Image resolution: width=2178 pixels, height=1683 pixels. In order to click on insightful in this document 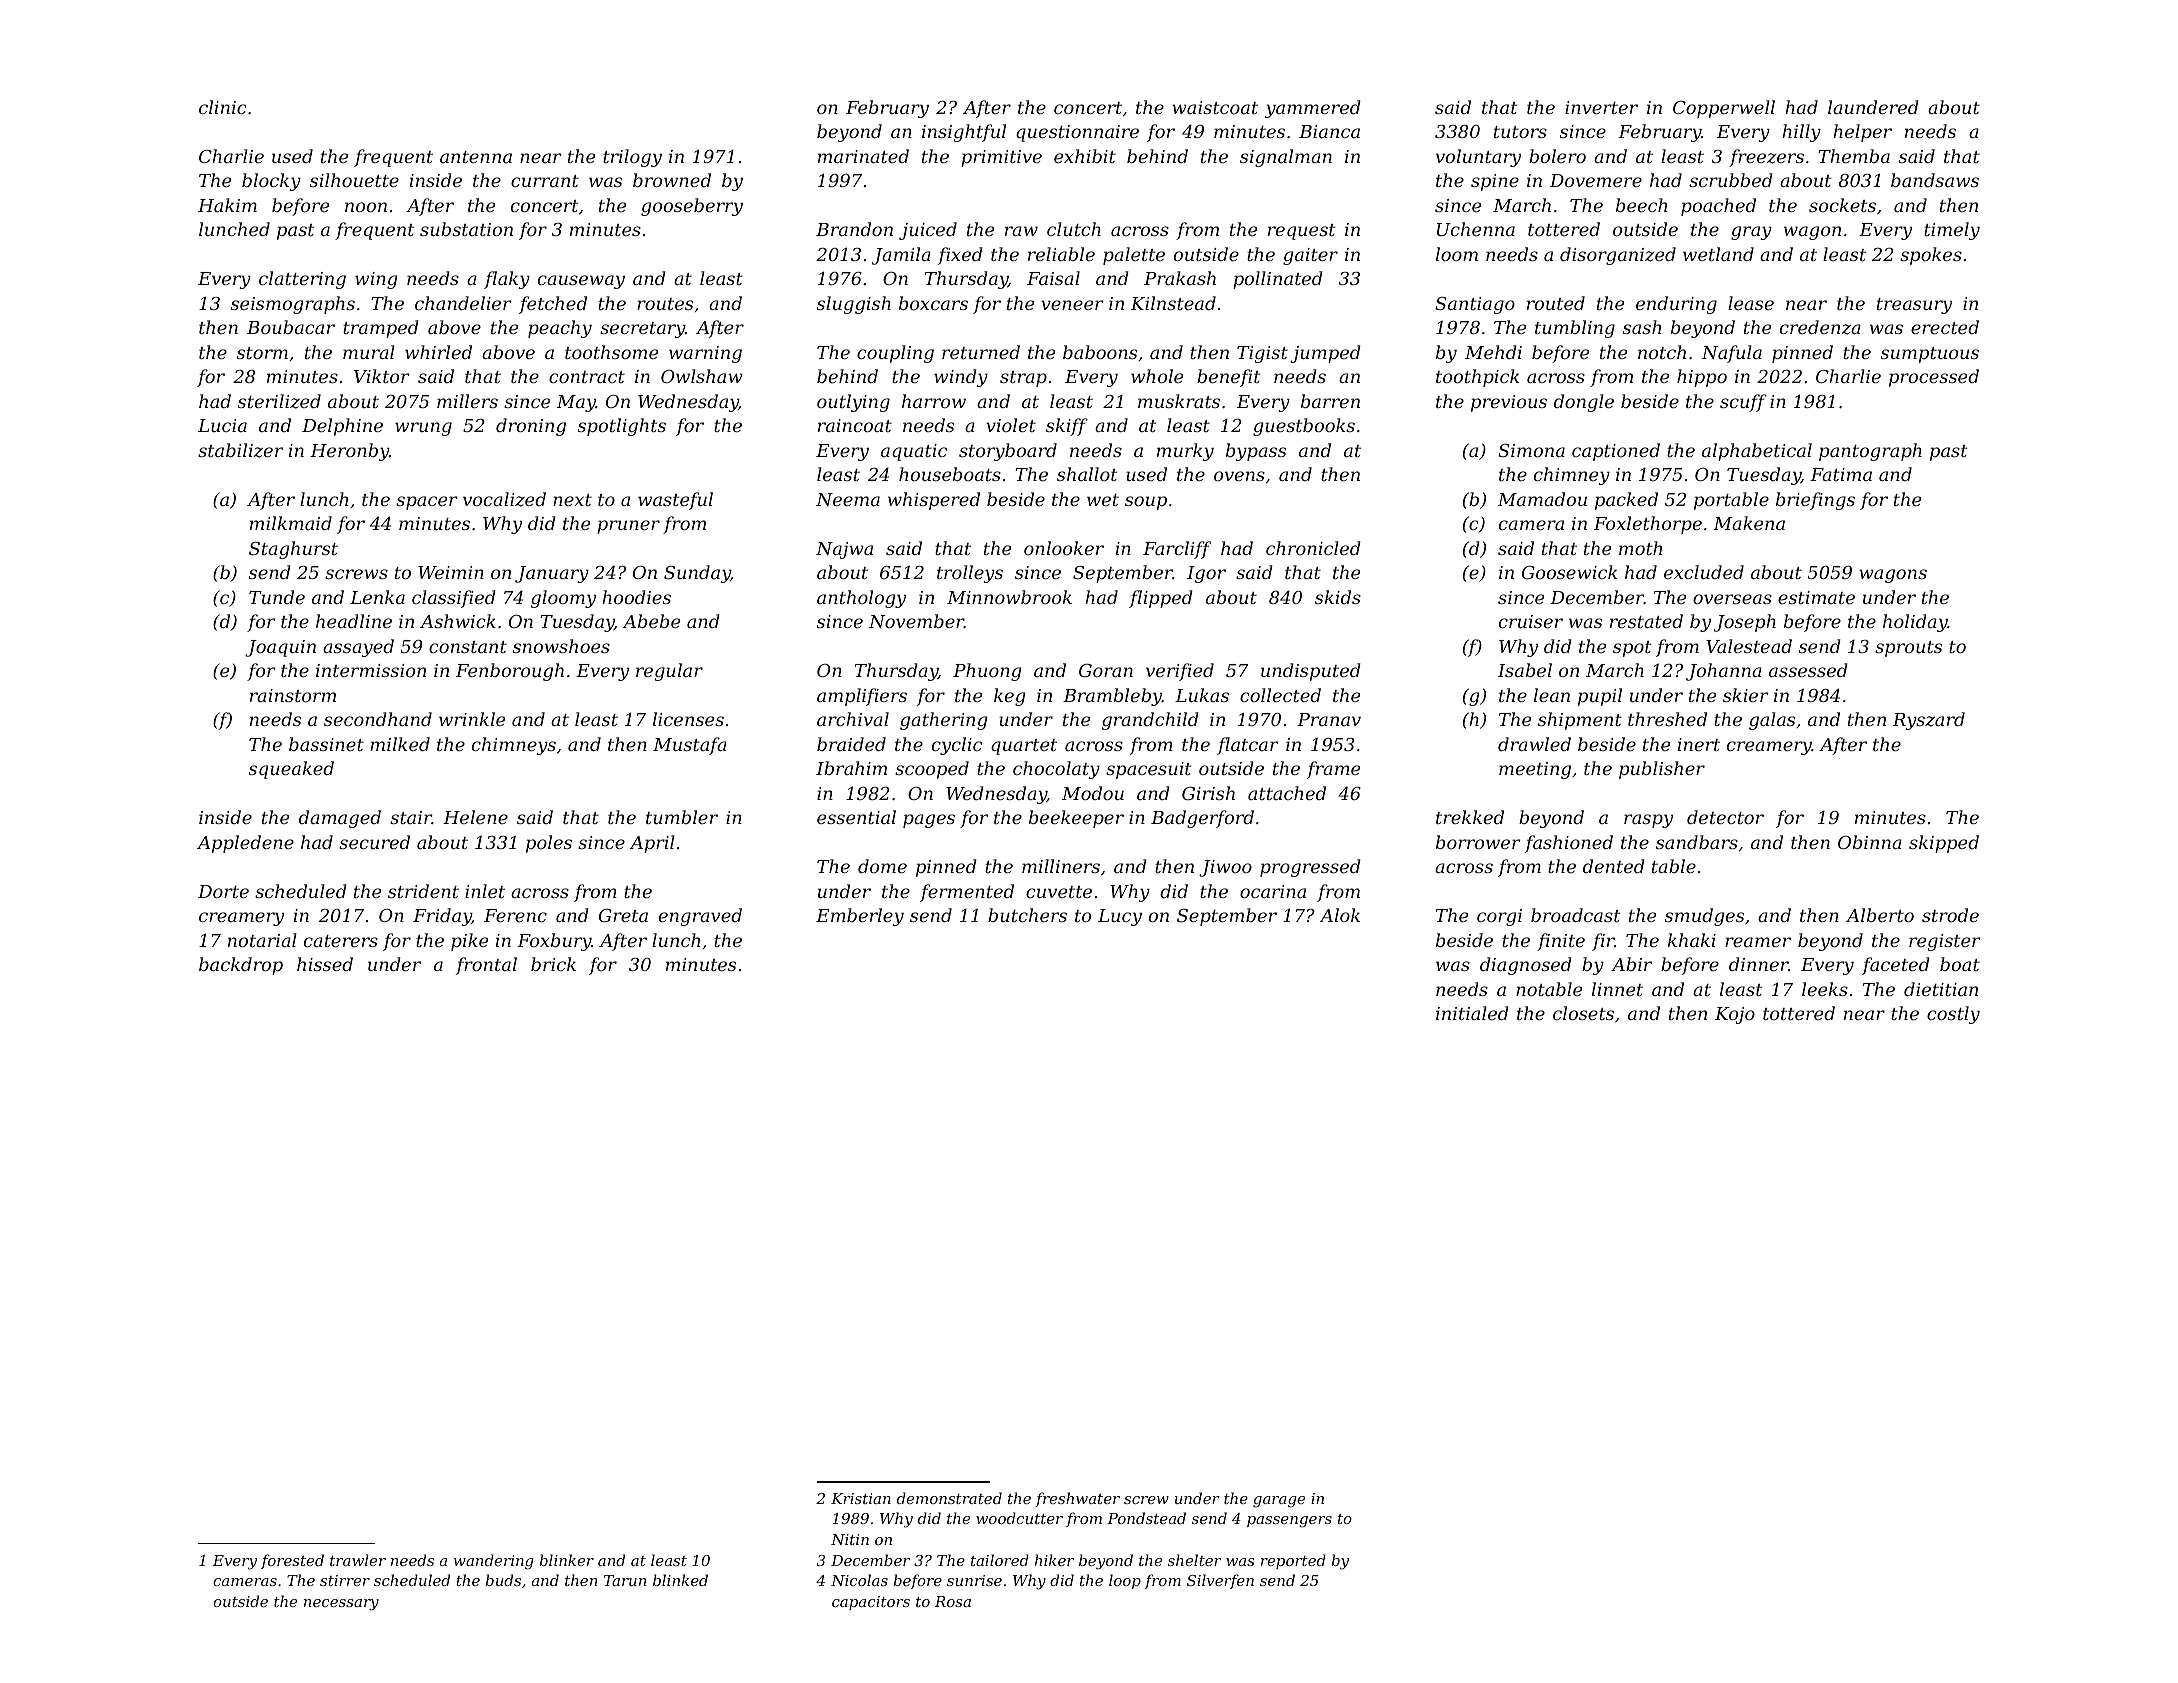, I will do `click(964, 133)`.
